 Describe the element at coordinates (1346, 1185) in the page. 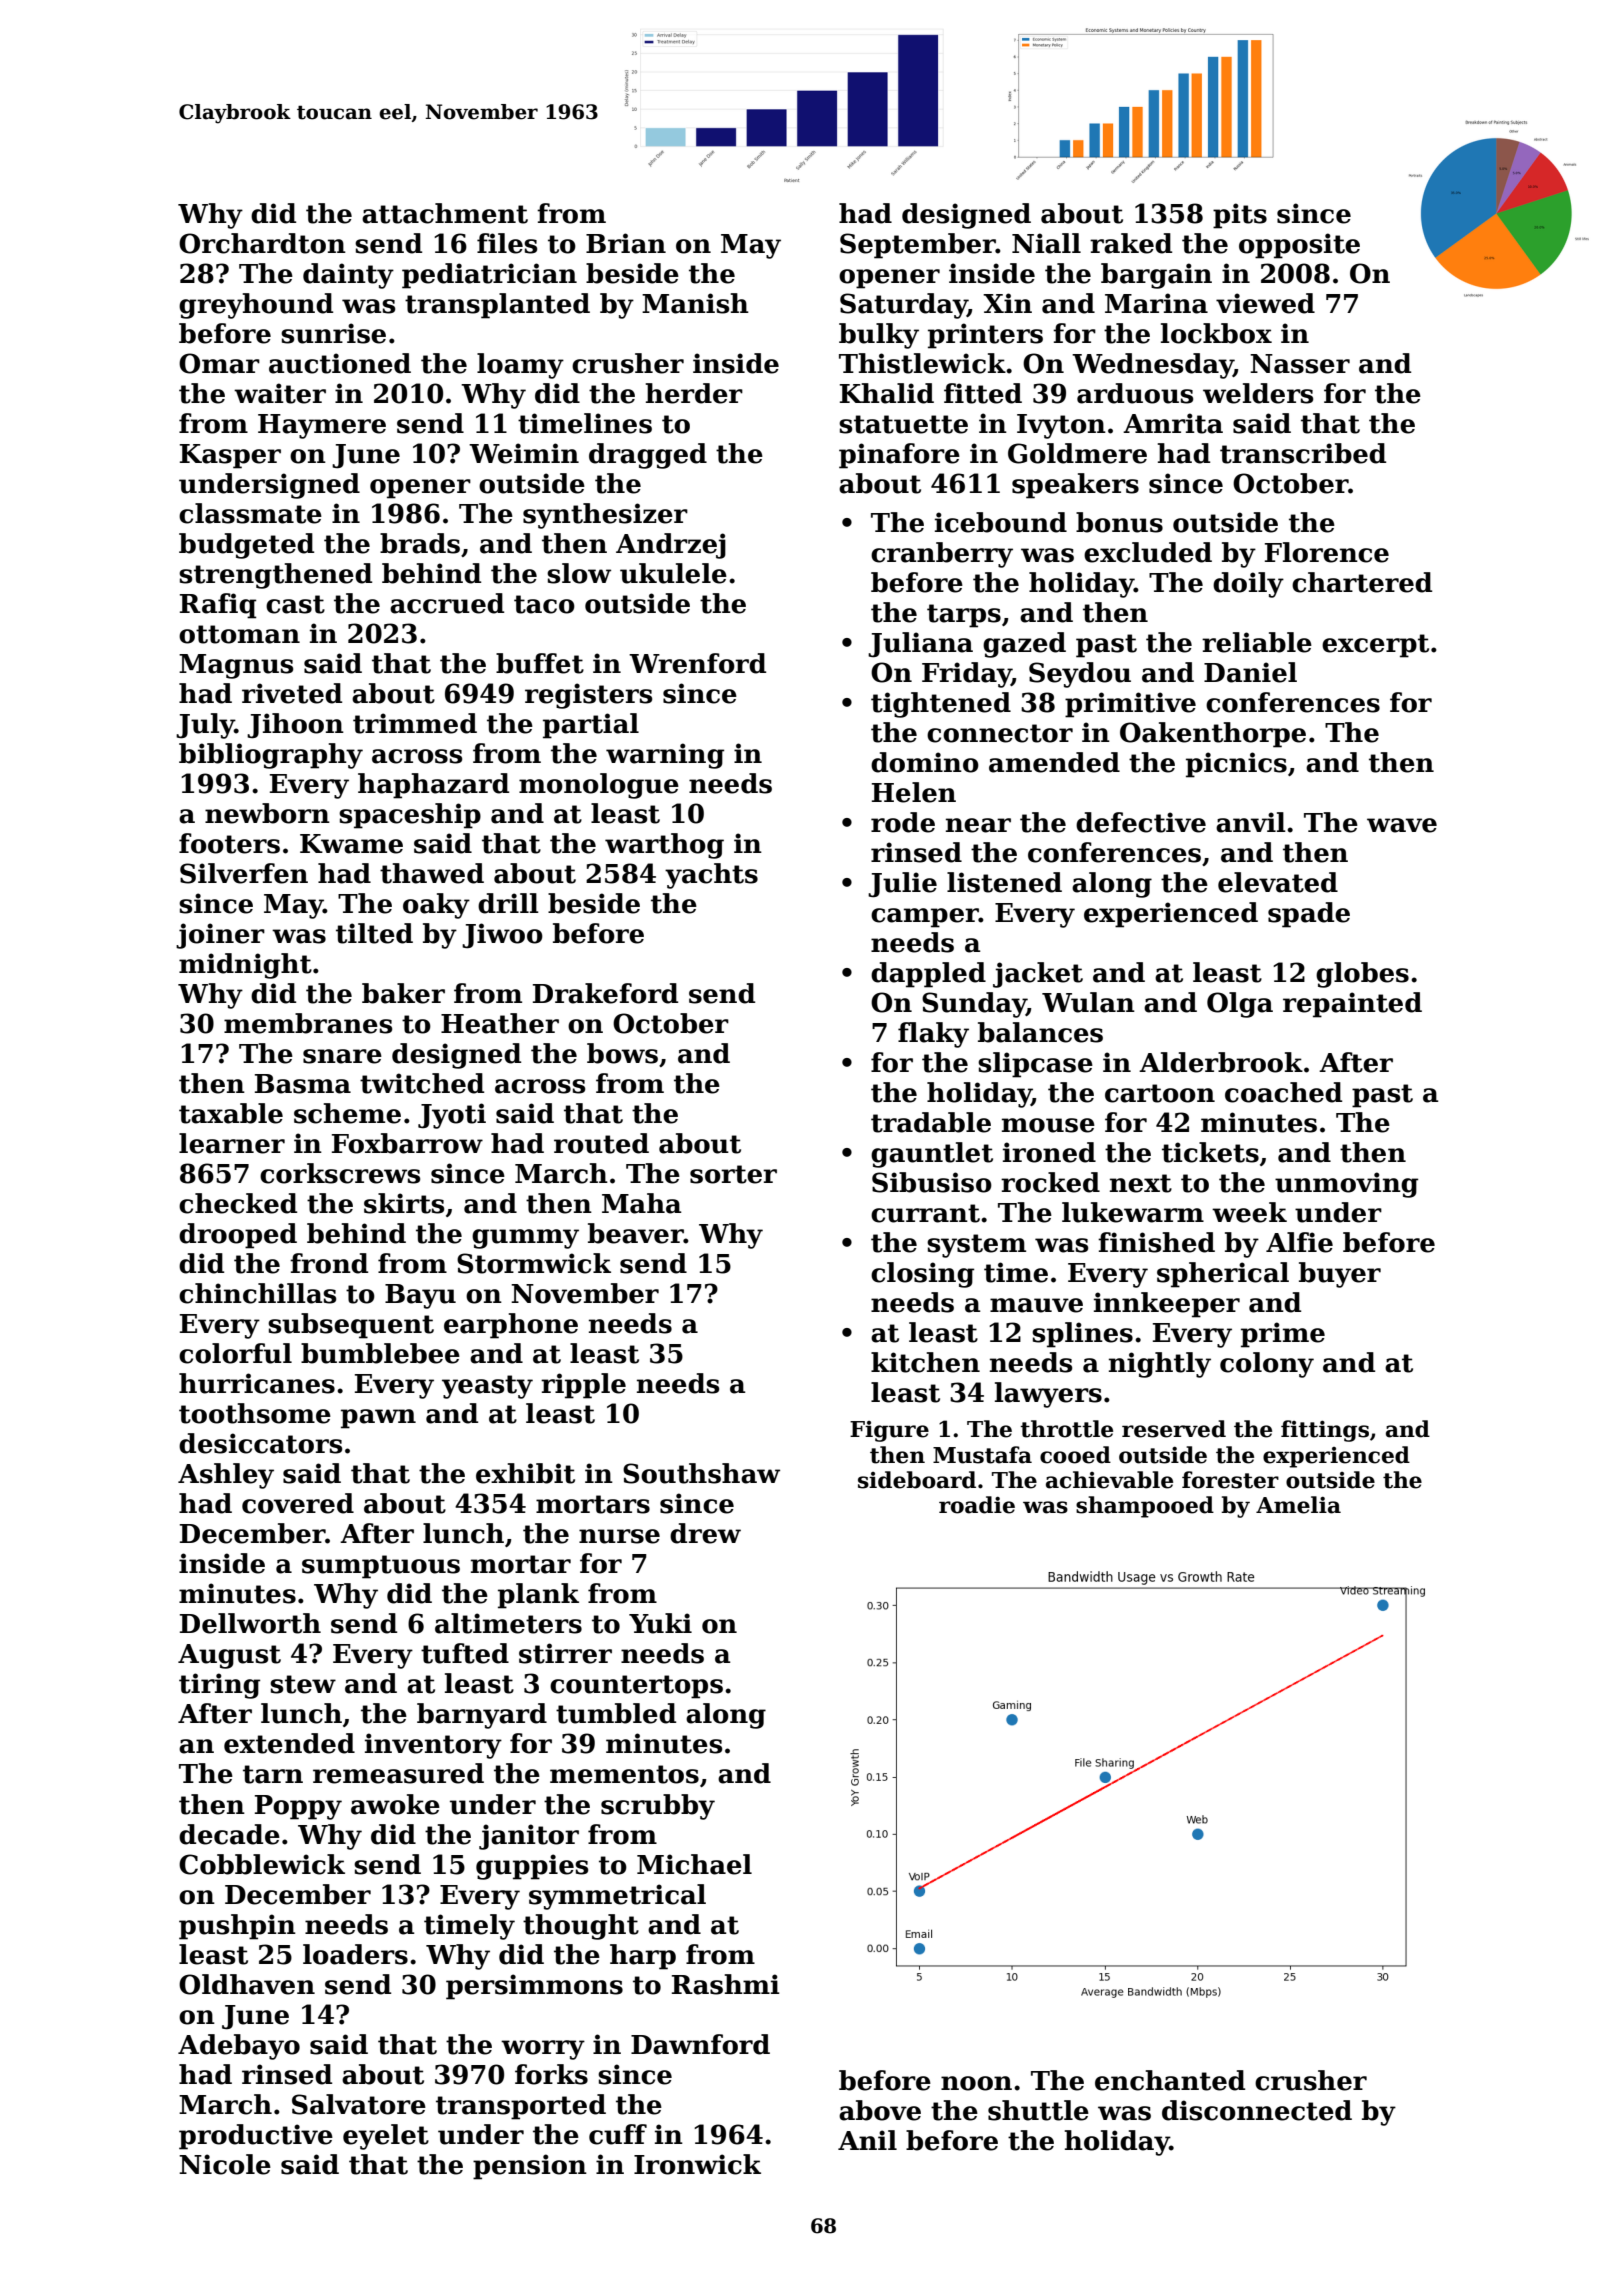

I see `unmoving` at that location.
